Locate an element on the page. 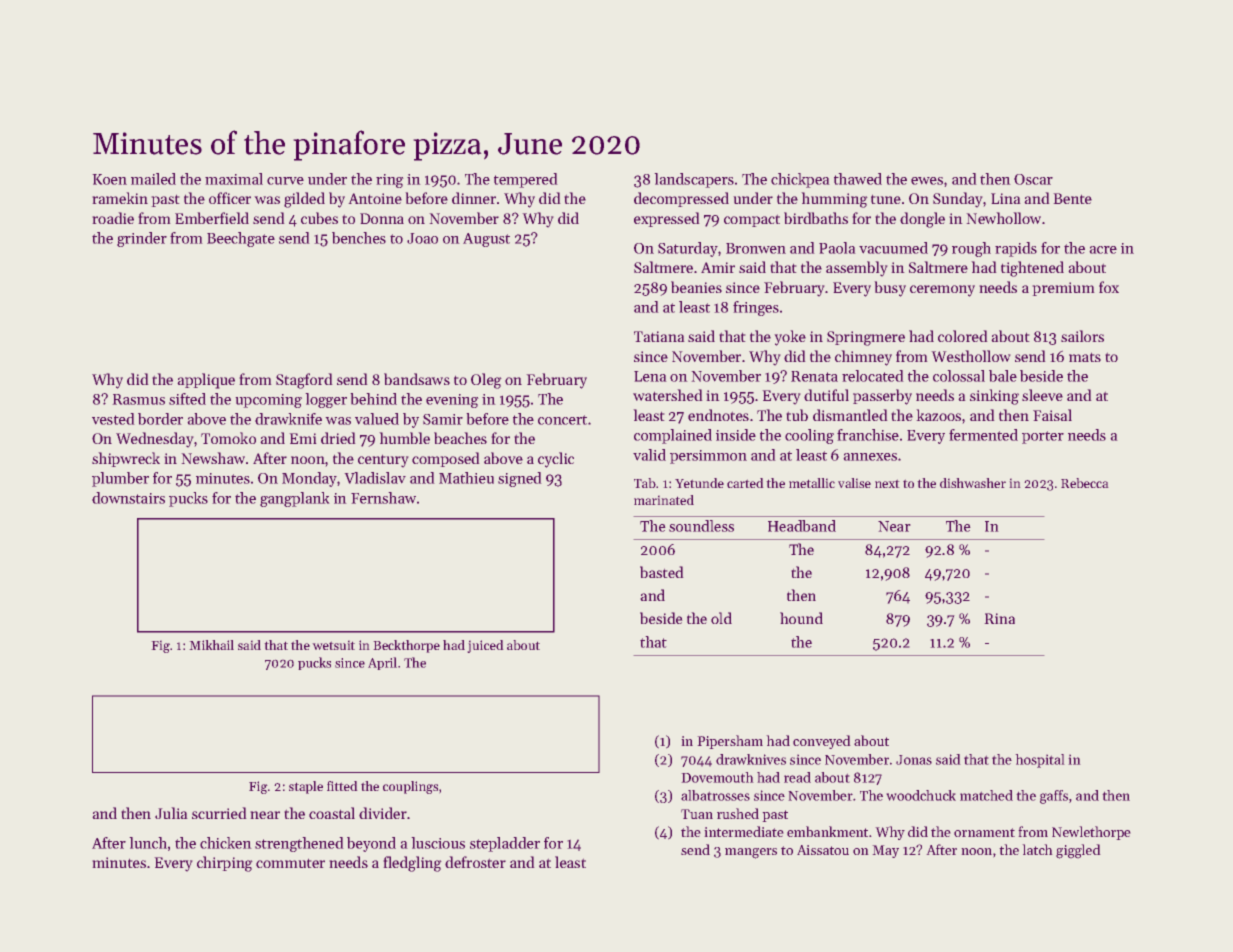  grinder is located at coordinates (142, 239).
